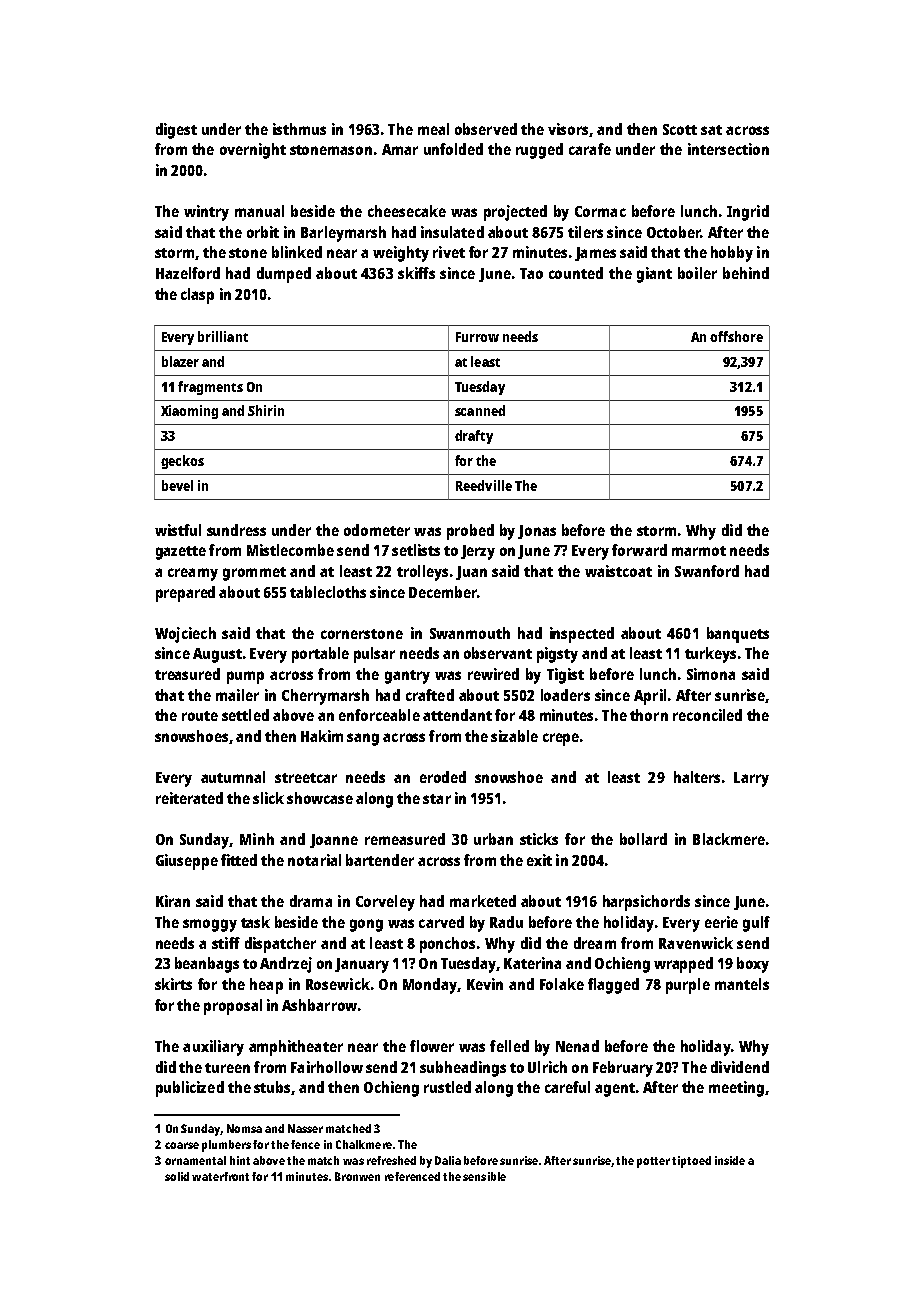 This screenshot has width=924, height=1311. What do you see at coordinates (470, 633) in the screenshot?
I see `Swanmouth` at bounding box center [470, 633].
